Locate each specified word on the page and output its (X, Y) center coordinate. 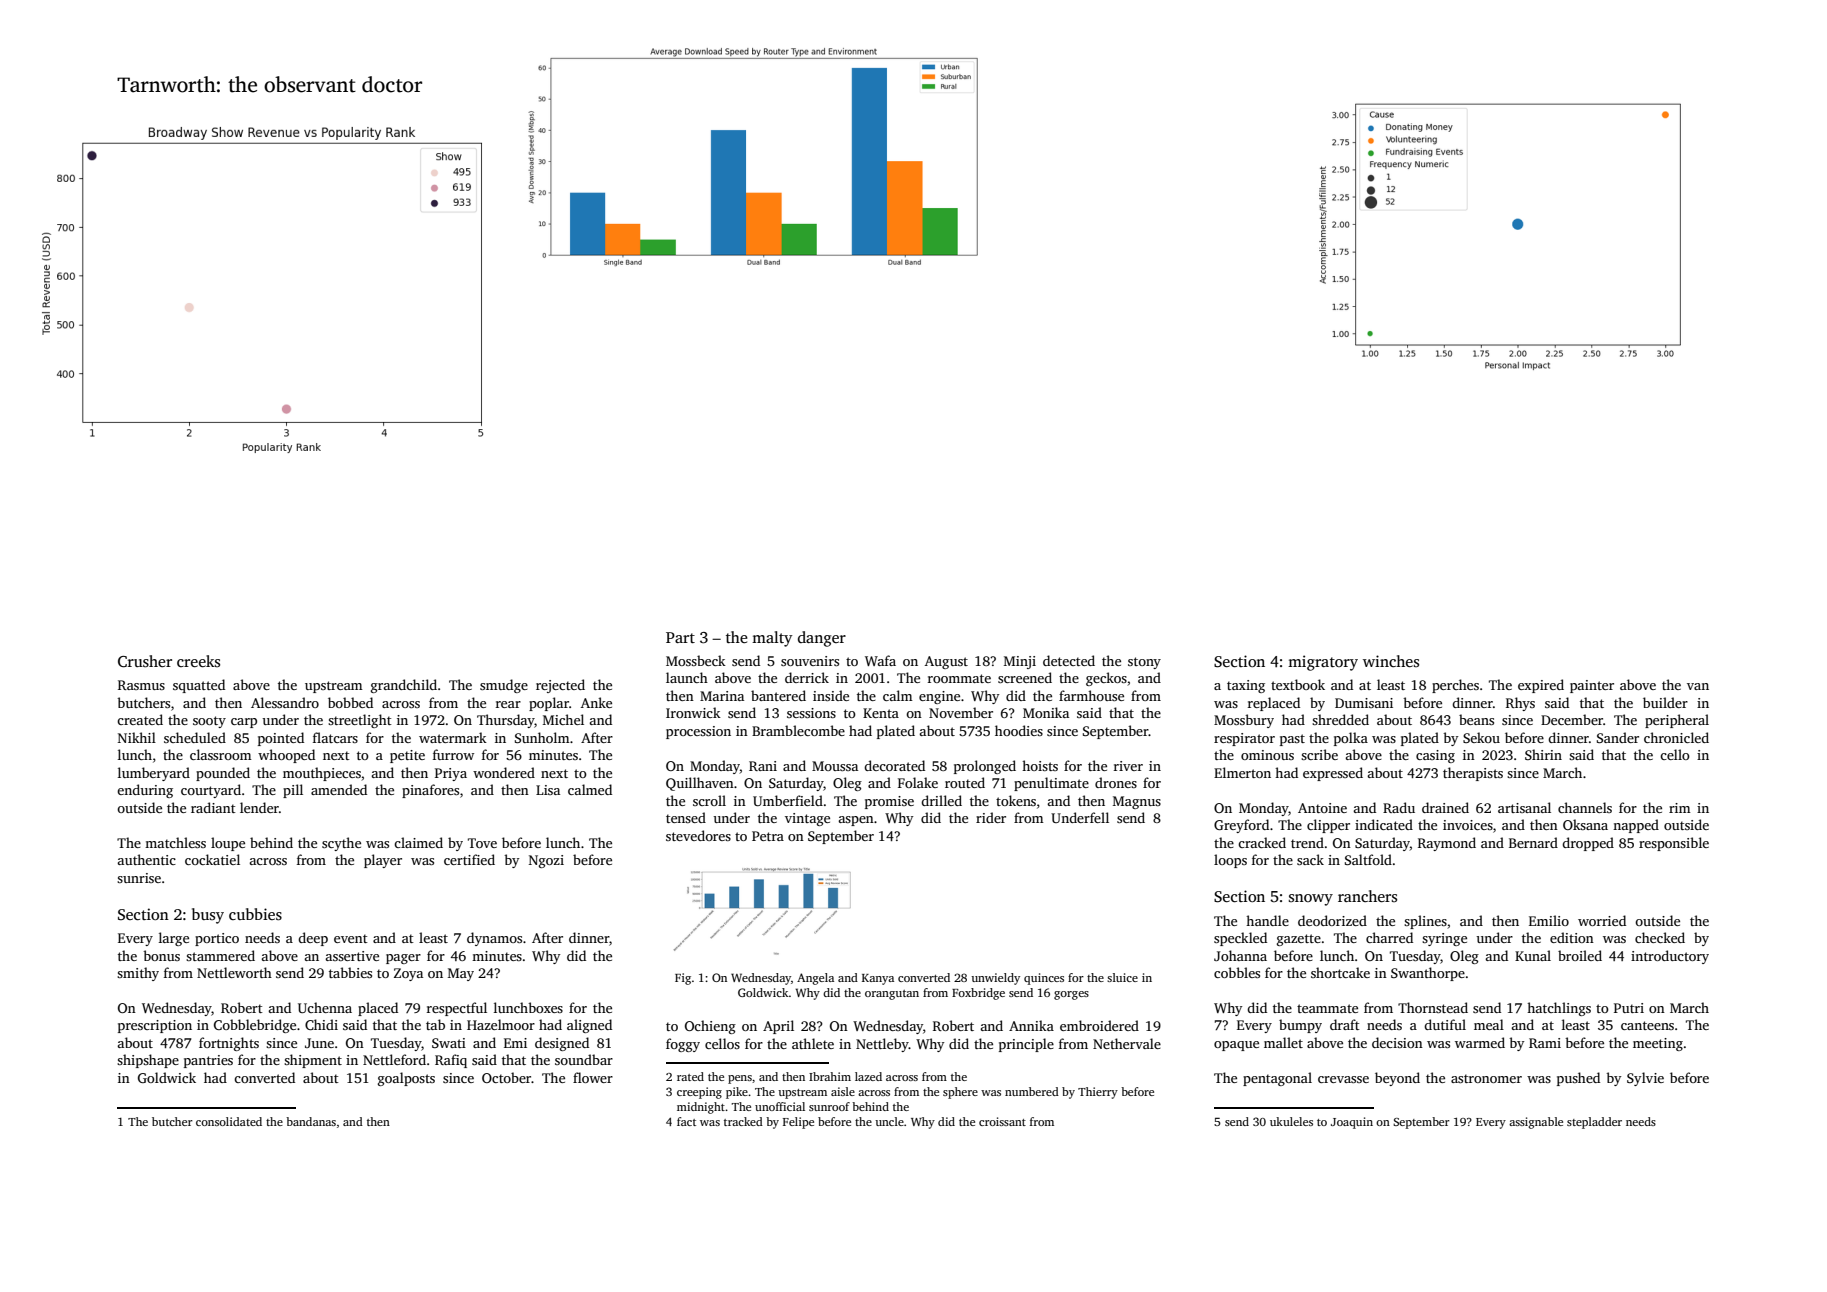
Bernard (1533, 842)
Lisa (548, 790)
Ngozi (546, 861)
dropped (1588, 844)
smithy (138, 974)
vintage (807, 819)
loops (1230, 861)
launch (687, 677)
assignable (1536, 1123)
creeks (198, 661)
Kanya (878, 979)
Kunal (1533, 955)
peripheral (1677, 721)
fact (686, 1121)
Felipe (798, 1123)
